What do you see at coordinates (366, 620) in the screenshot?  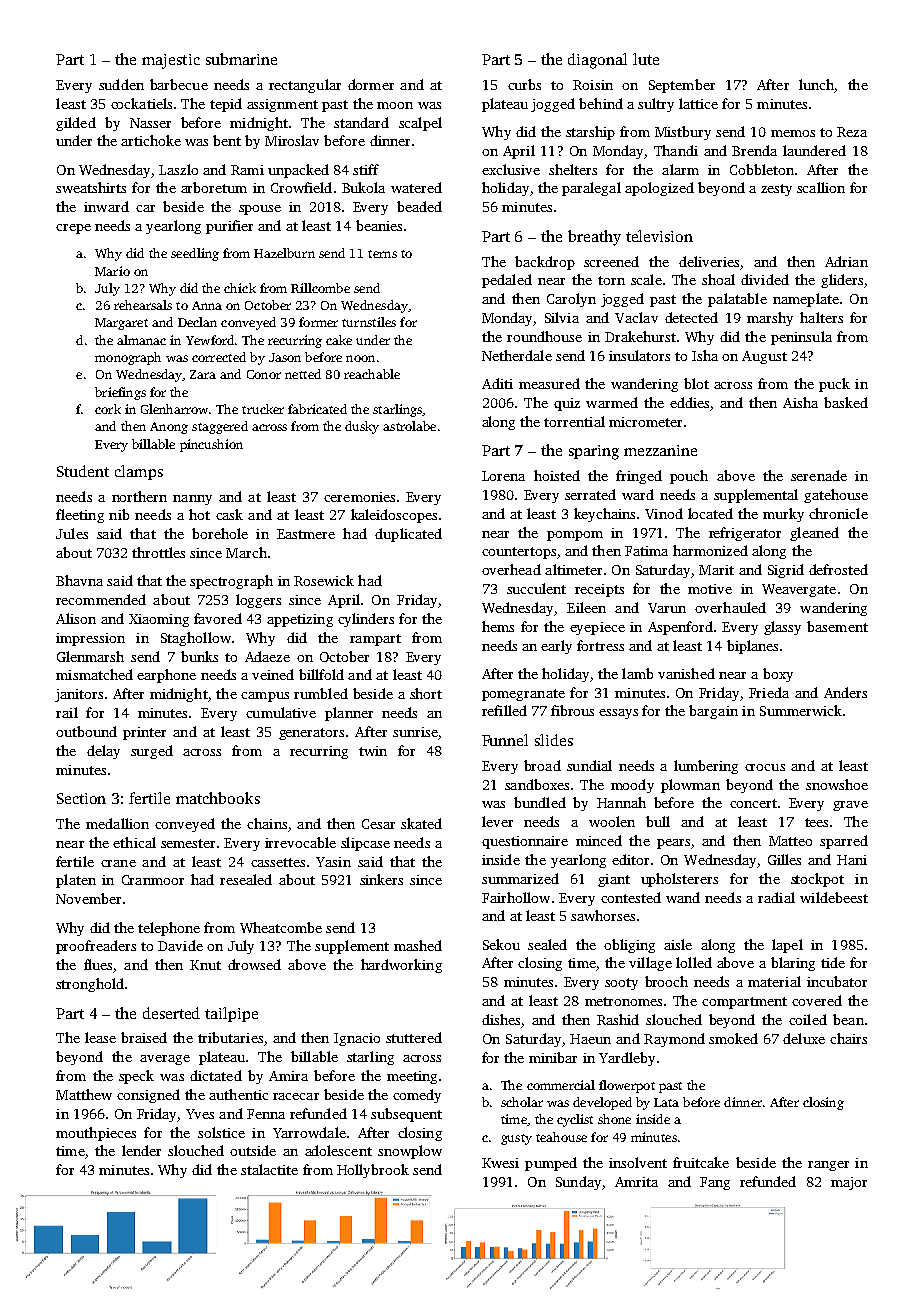 I see `cylinders` at bounding box center [366, 620].
